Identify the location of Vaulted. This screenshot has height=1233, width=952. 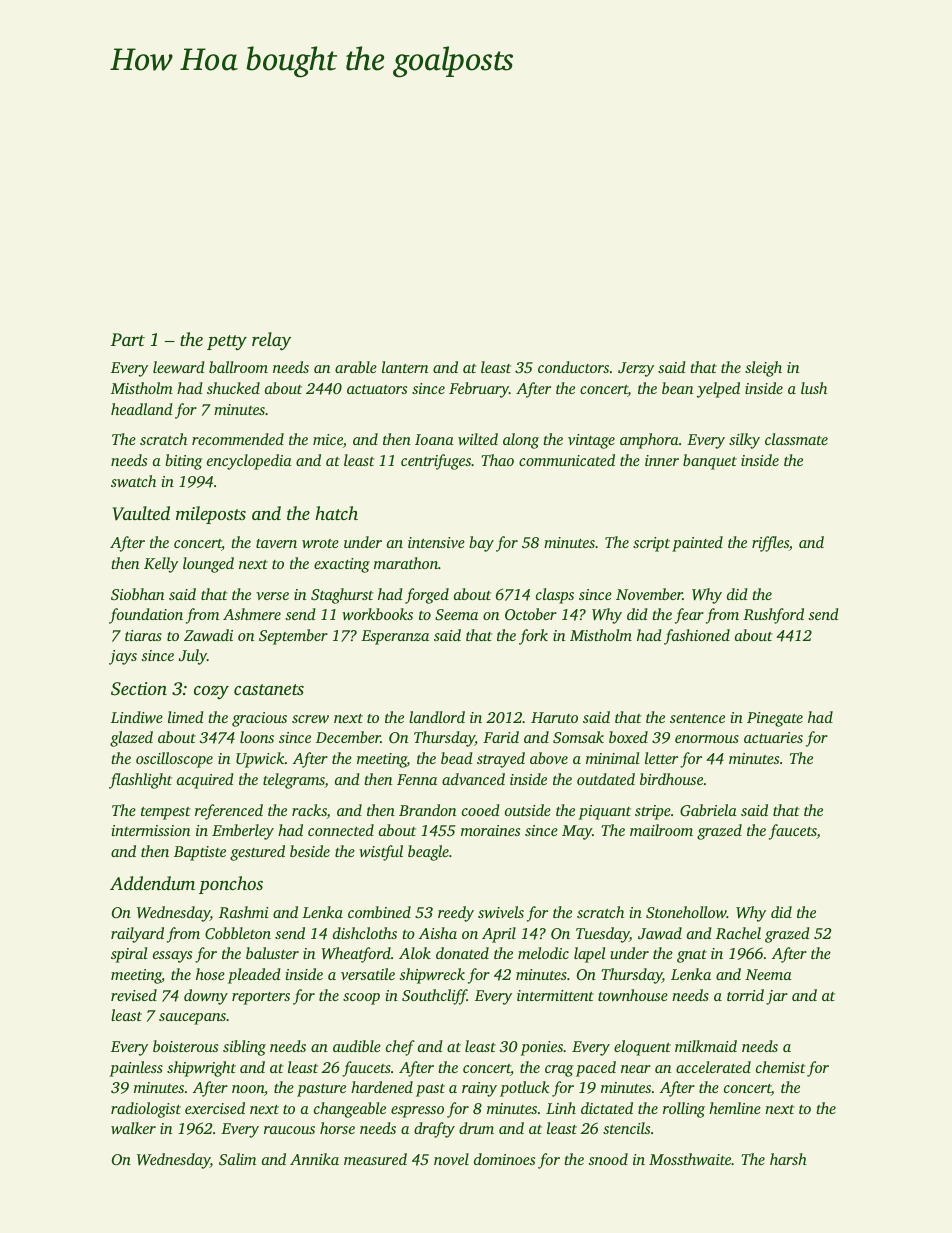
(141, 513).
